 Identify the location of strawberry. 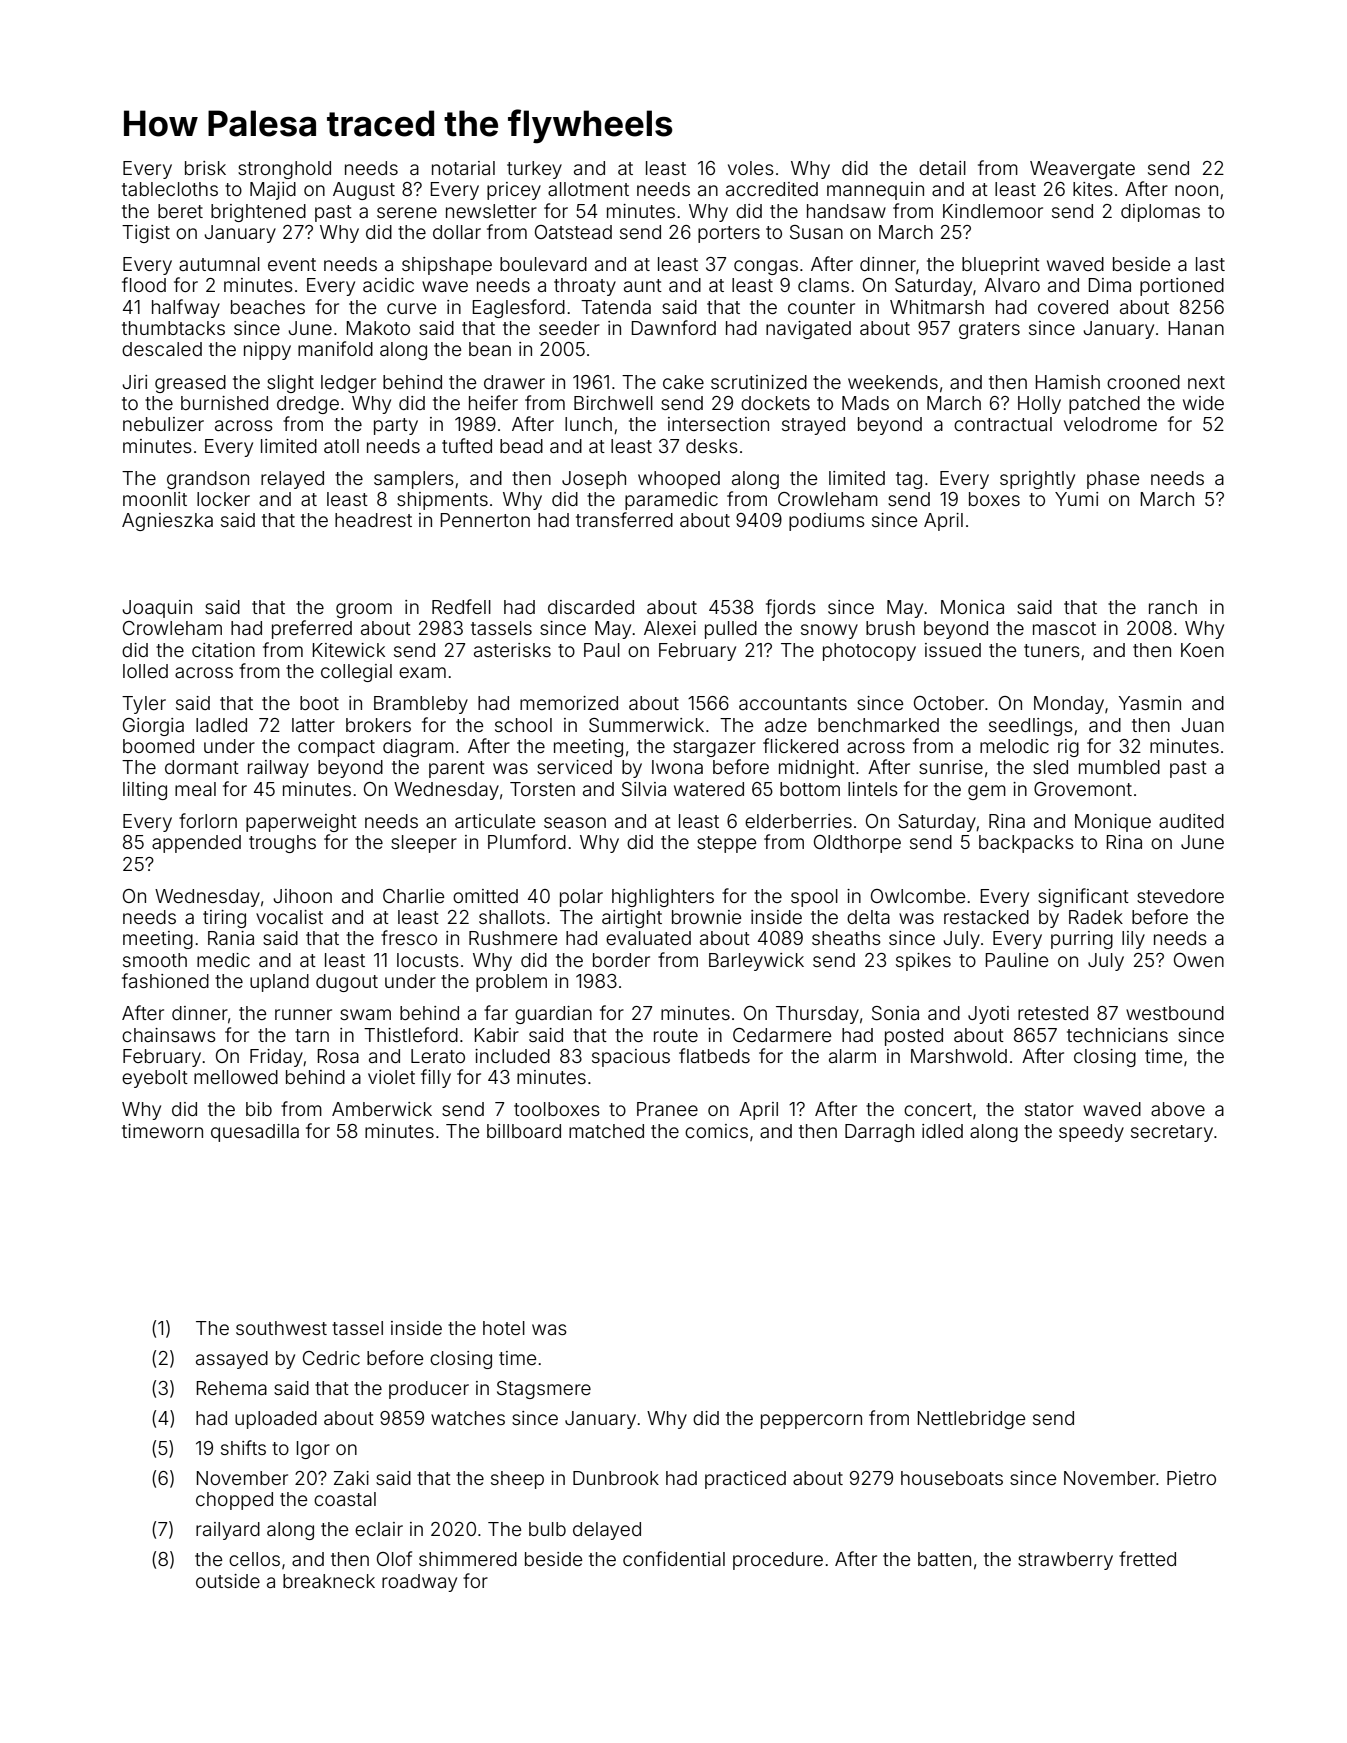
(1065, 1561).
